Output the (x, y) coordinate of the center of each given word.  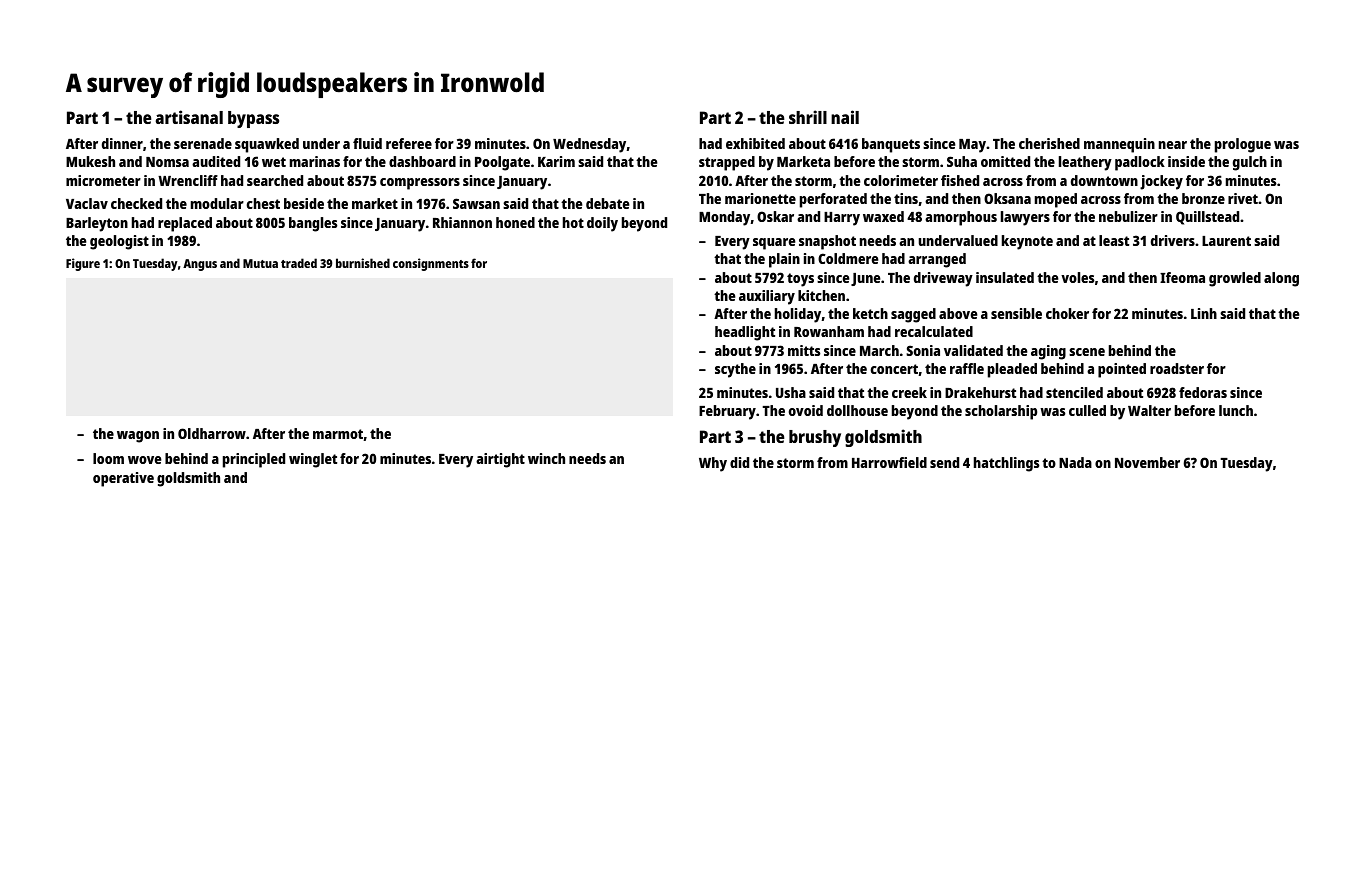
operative (123, 479)
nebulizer (1128, 216)
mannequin (1119, 145)
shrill (808, 117)
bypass (253, 119)
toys (800, 280)
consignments (431, 264)
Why (713, 464)
